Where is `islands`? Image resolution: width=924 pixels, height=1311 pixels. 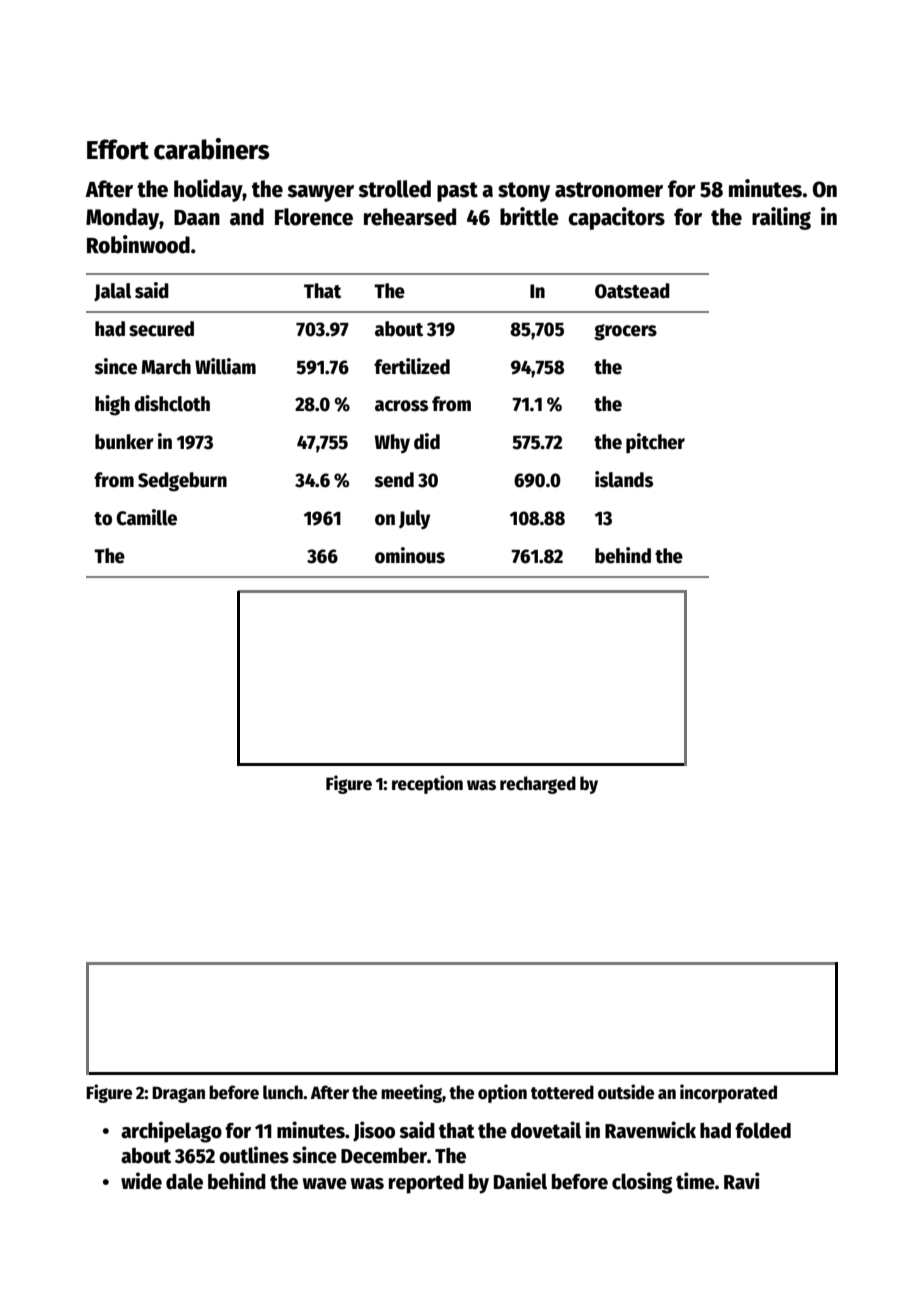
islands is located at coordinates (624, 479).
